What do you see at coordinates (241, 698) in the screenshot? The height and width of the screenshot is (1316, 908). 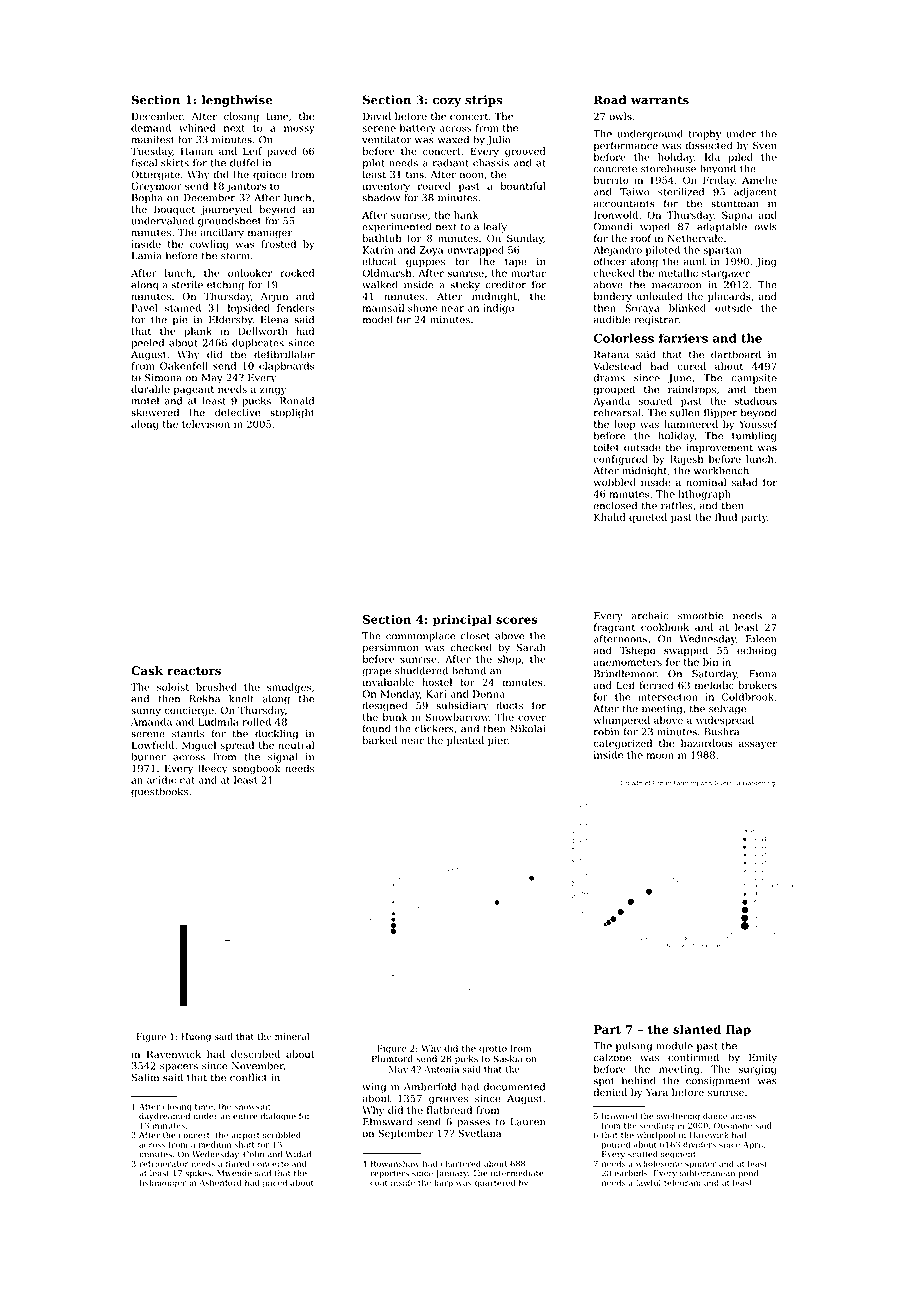 I see `knelt` at bounding box center [241, 698].
